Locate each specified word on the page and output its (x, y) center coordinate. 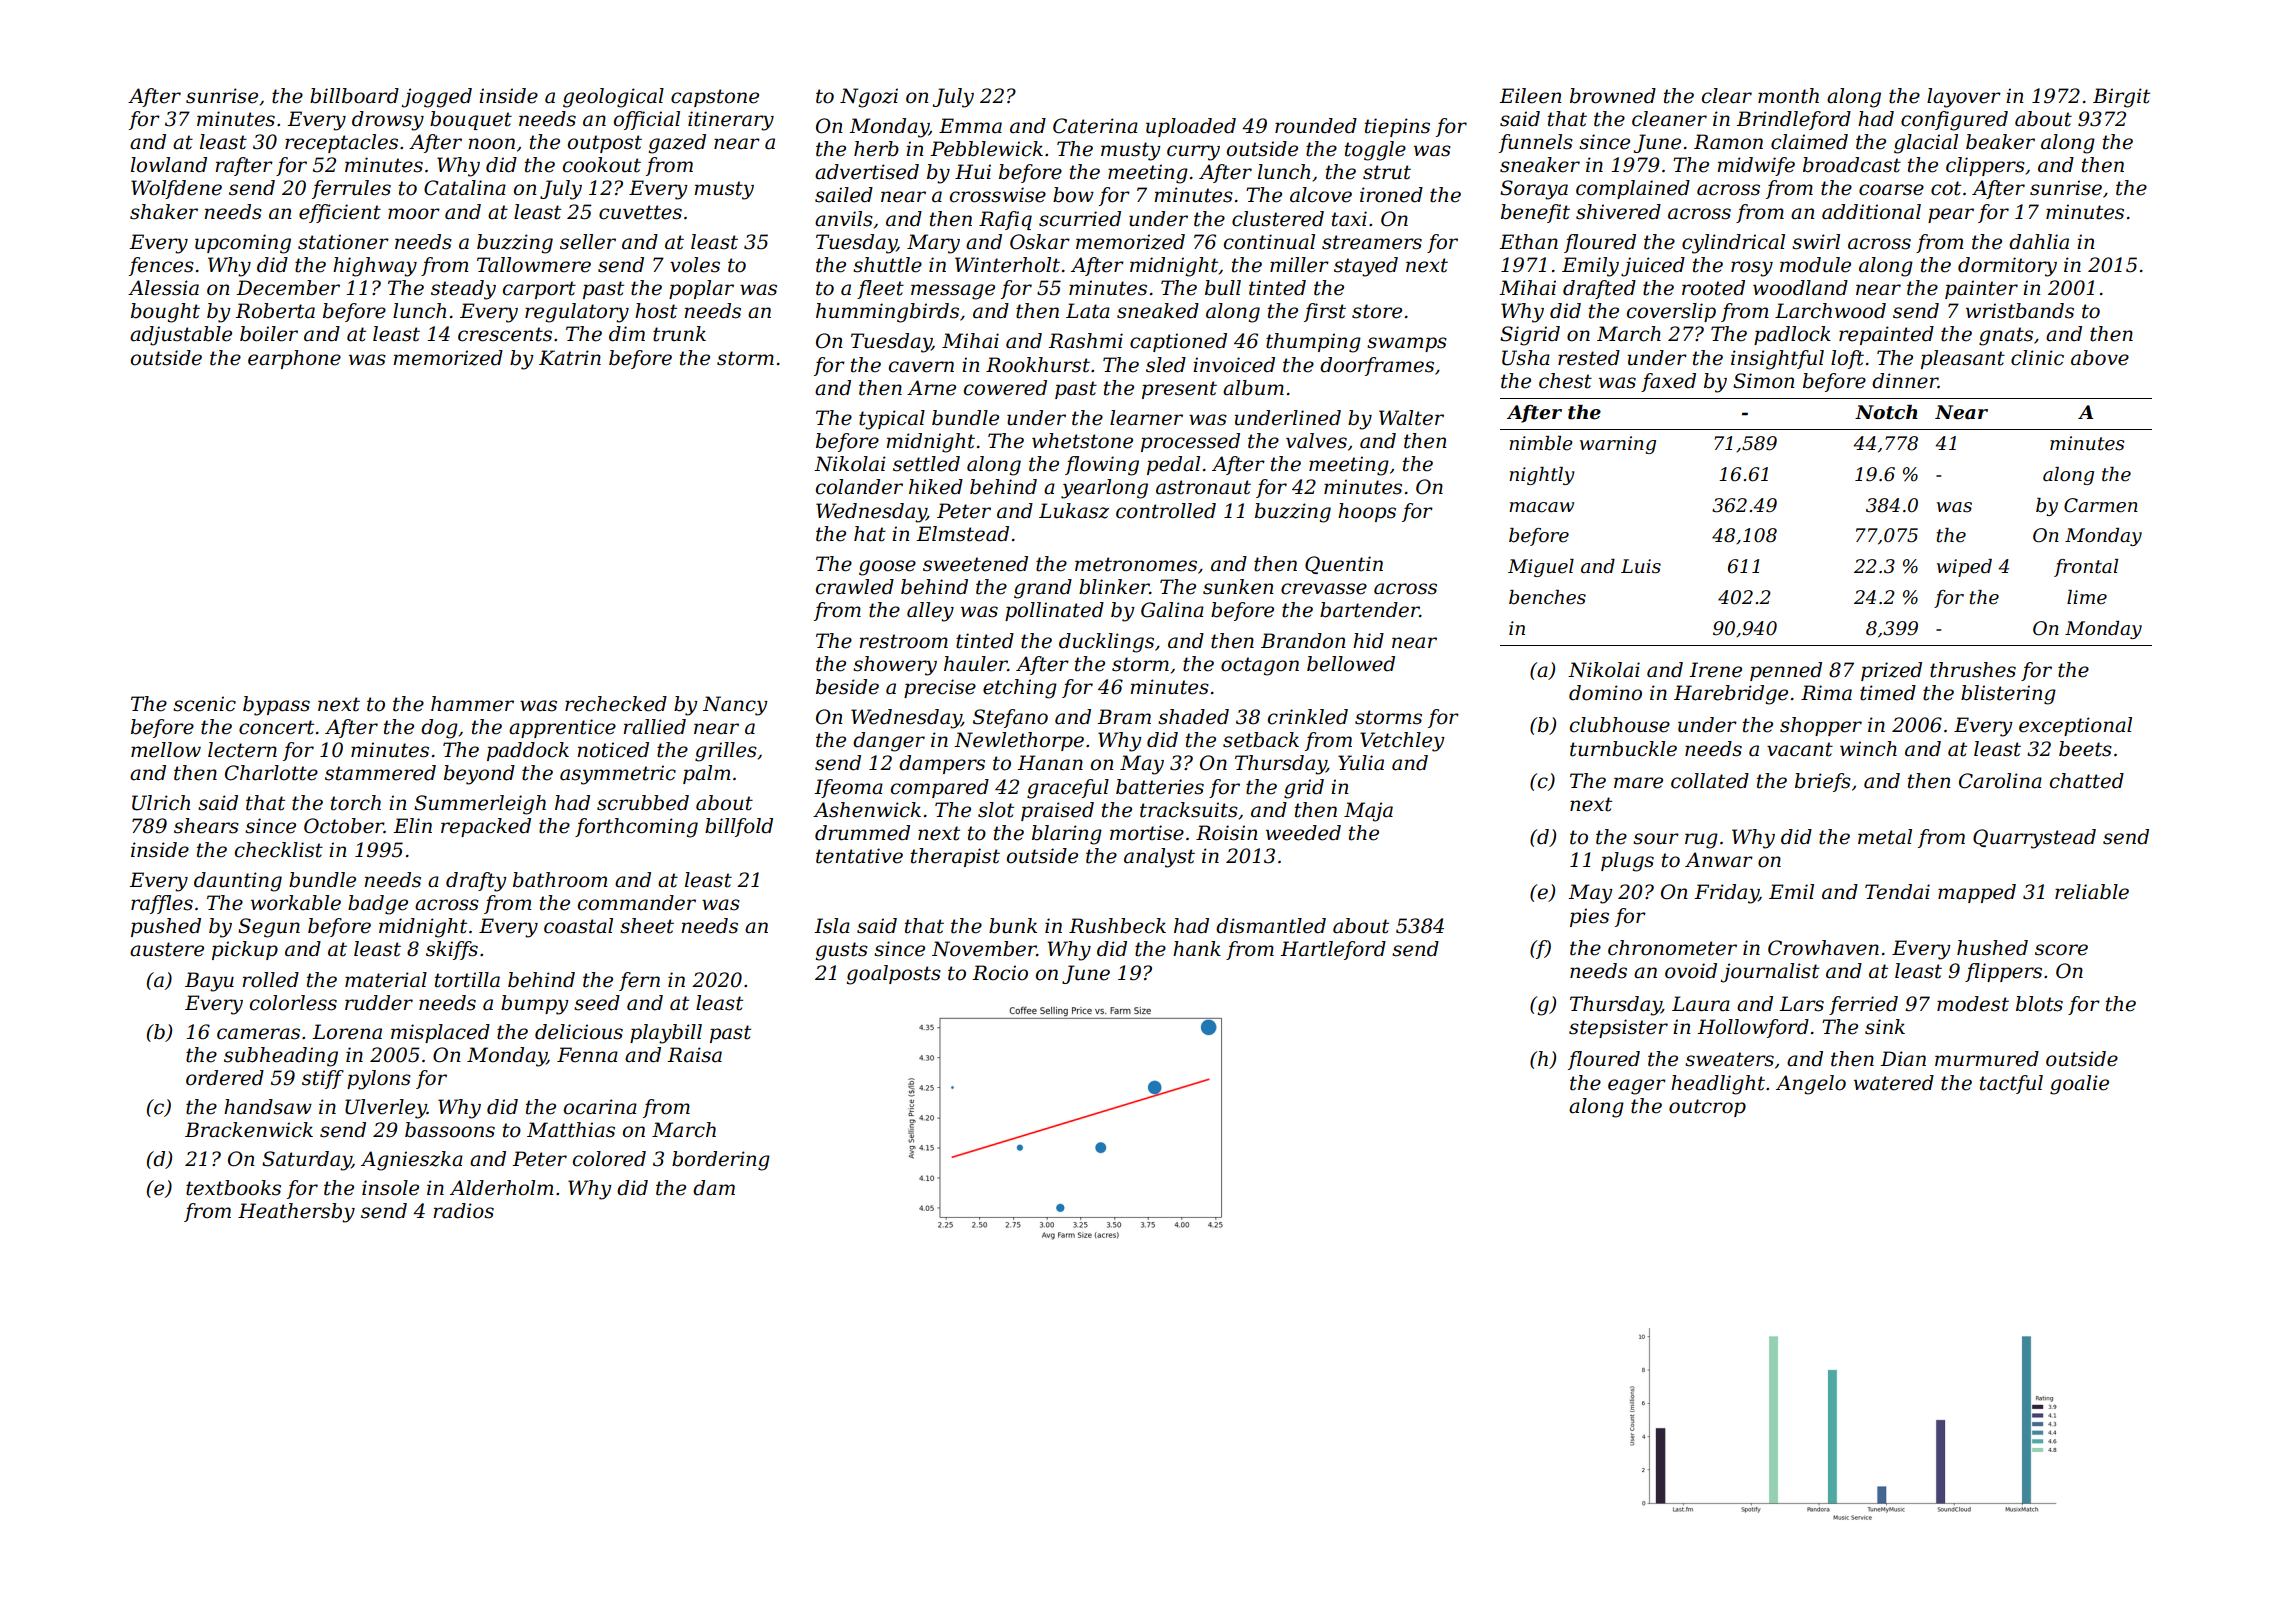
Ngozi (869, 98)
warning (1618, 445)
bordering (721, 1161)
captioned (1178, 342)
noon (491, 144)
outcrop (1707, 1108)
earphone (294, 359)
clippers (1985, 166)
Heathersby (296, 1213)
